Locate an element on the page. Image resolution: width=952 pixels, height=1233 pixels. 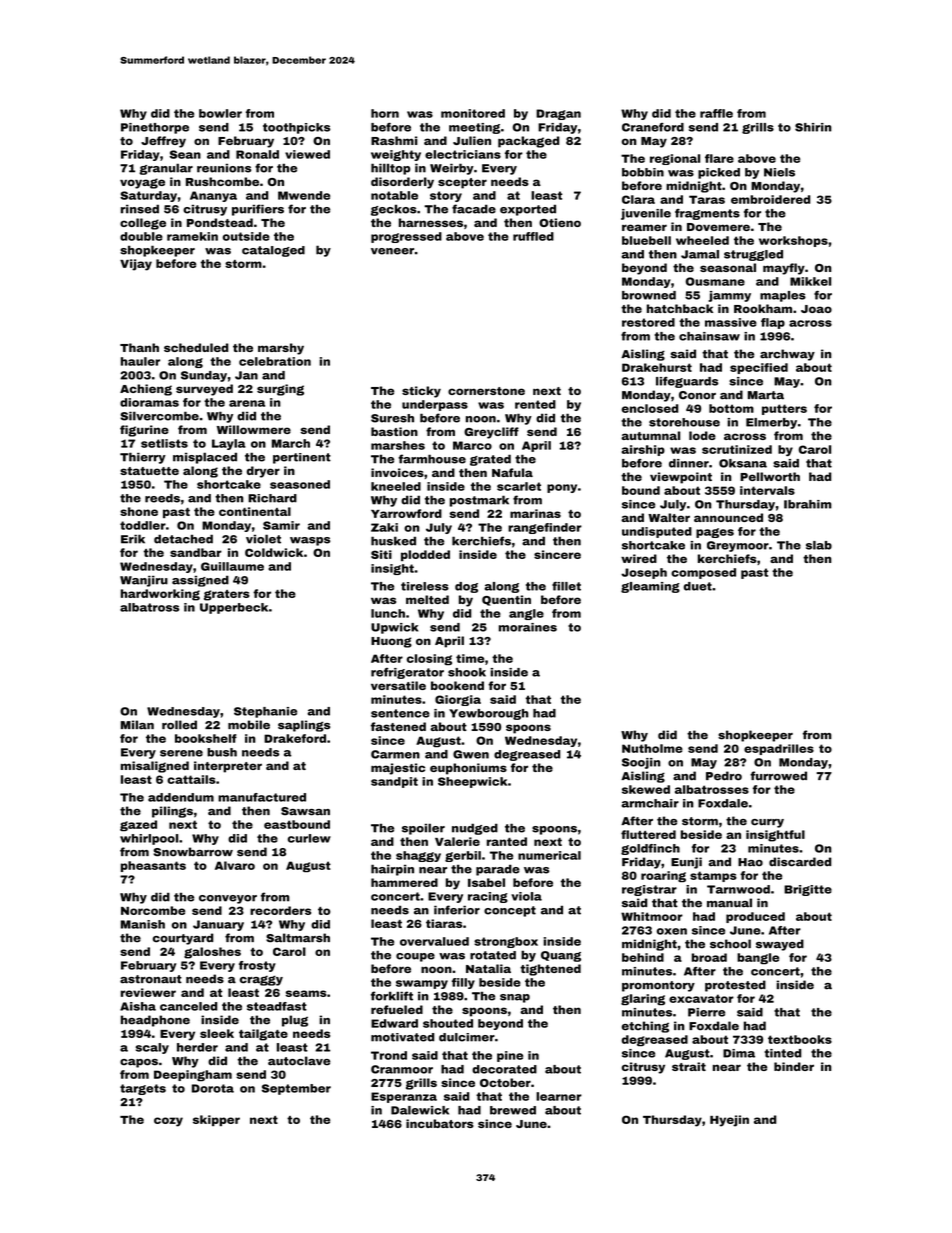
manufactured is located at coordinates (262, 797).
